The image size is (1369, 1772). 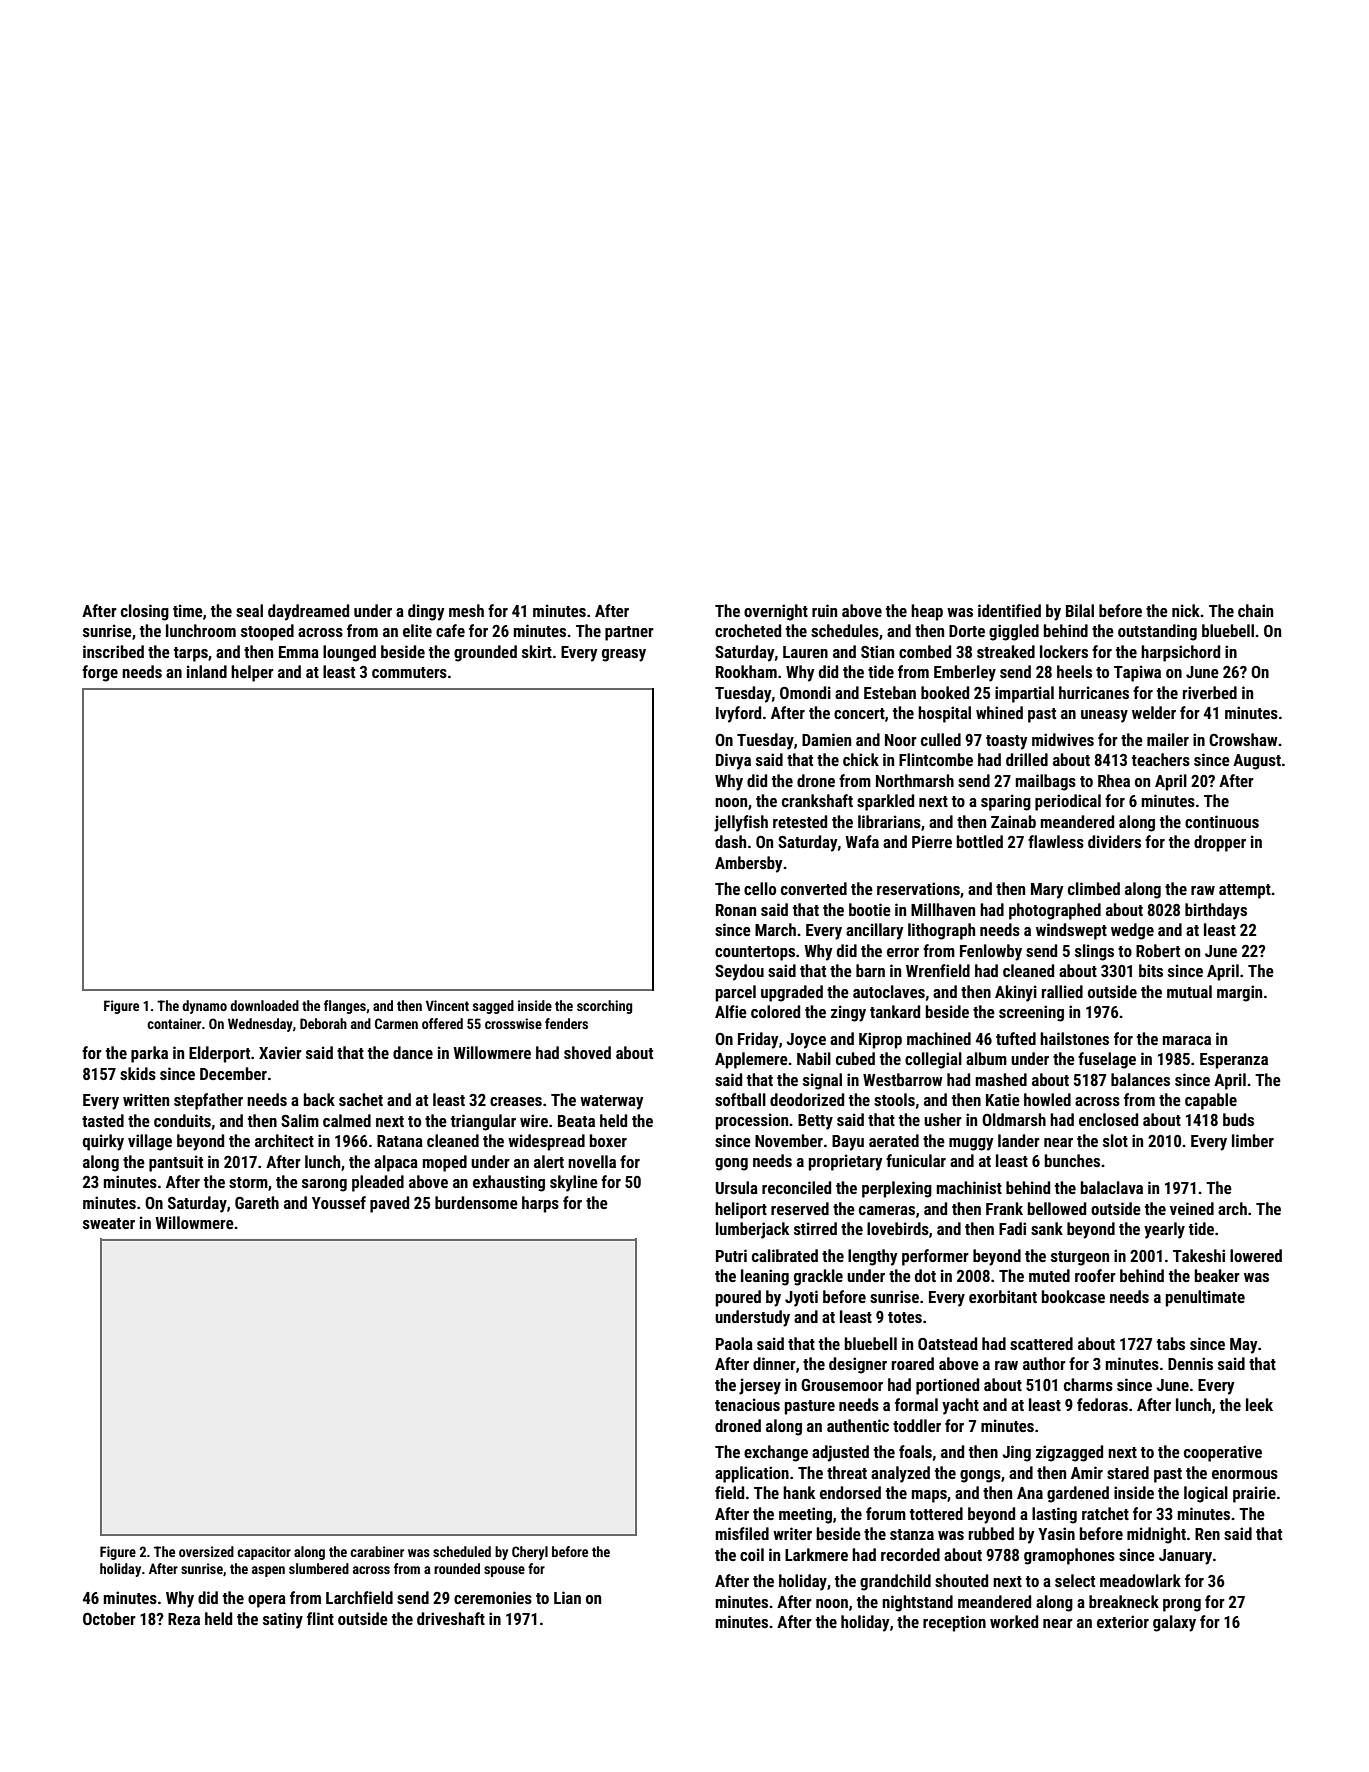 I want to click on Reza, so click(x=184, y=1619).
